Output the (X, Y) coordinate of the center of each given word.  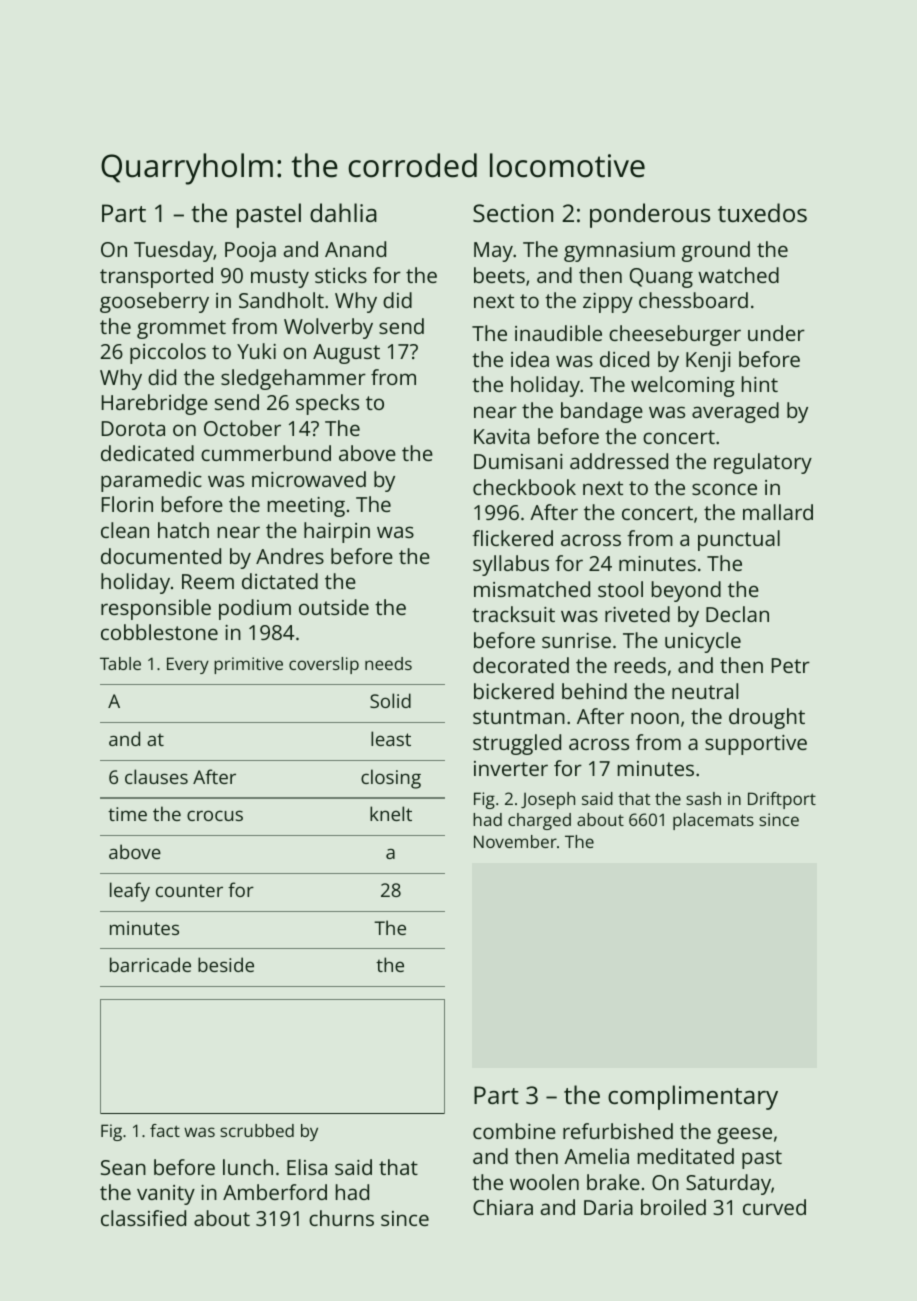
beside (226, 964)
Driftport (782, 800)
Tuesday (173, 251)
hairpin (337, 532)
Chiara (503, 1207)
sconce (724, 489)
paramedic (151, 481)
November (515, 841)
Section (513, 213)
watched (738, 275)
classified (143, 1218)
